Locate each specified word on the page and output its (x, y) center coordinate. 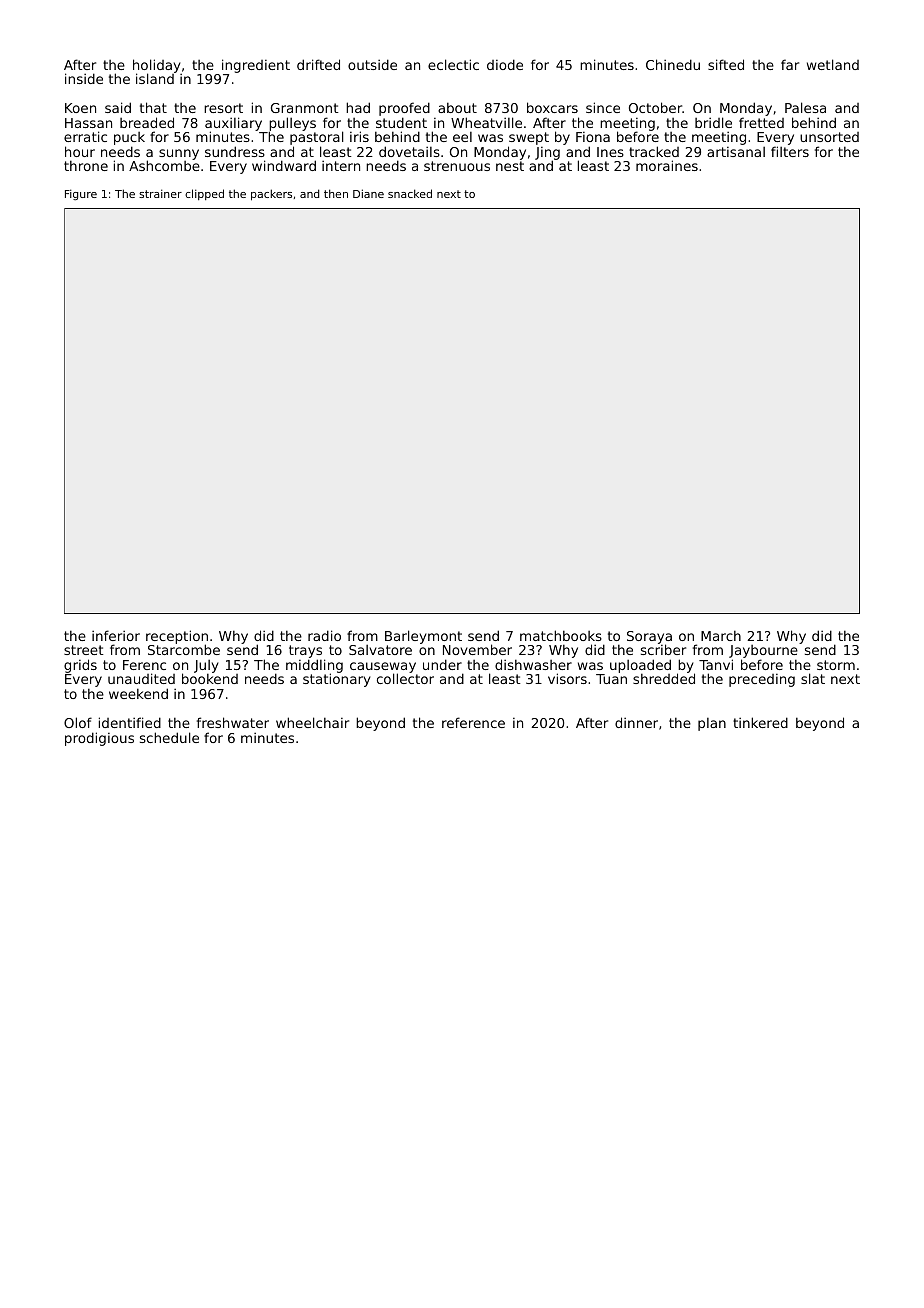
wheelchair (312, 722)
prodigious (99, 739)
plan (712, 724)
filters (790, 151)
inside (84, 78)
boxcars (552, 107)
